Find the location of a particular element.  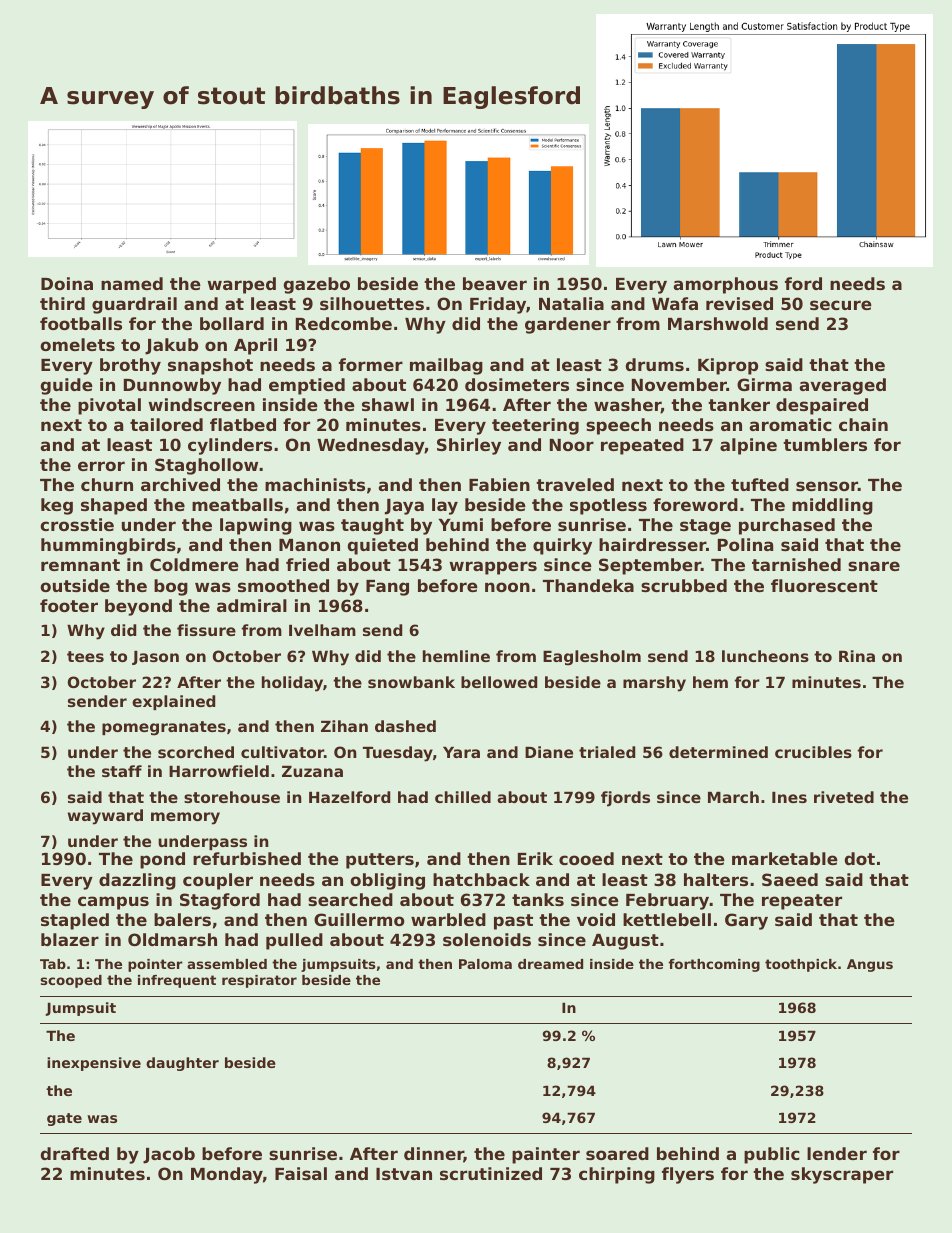

respirator is located at coordinates (259, 981).
